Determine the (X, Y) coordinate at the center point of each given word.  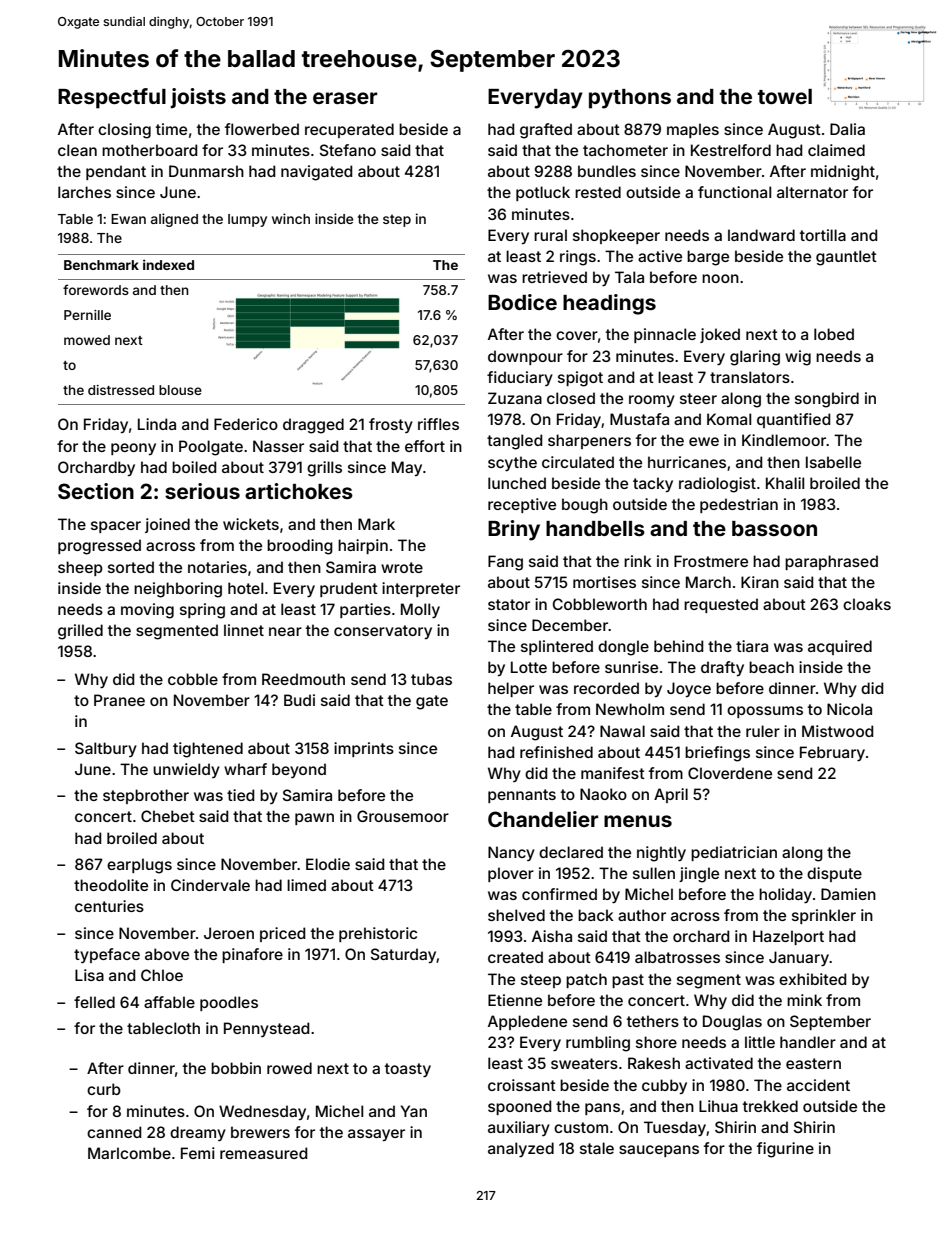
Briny (514, 530)
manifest (613, 773)
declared (571, 852)
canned (114, 1132)
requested (721, 605)
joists (198, 98)
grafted (546, 131)
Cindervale (210, 885)
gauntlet (846, 258)
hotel (245, 588)
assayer (376, 1135)
